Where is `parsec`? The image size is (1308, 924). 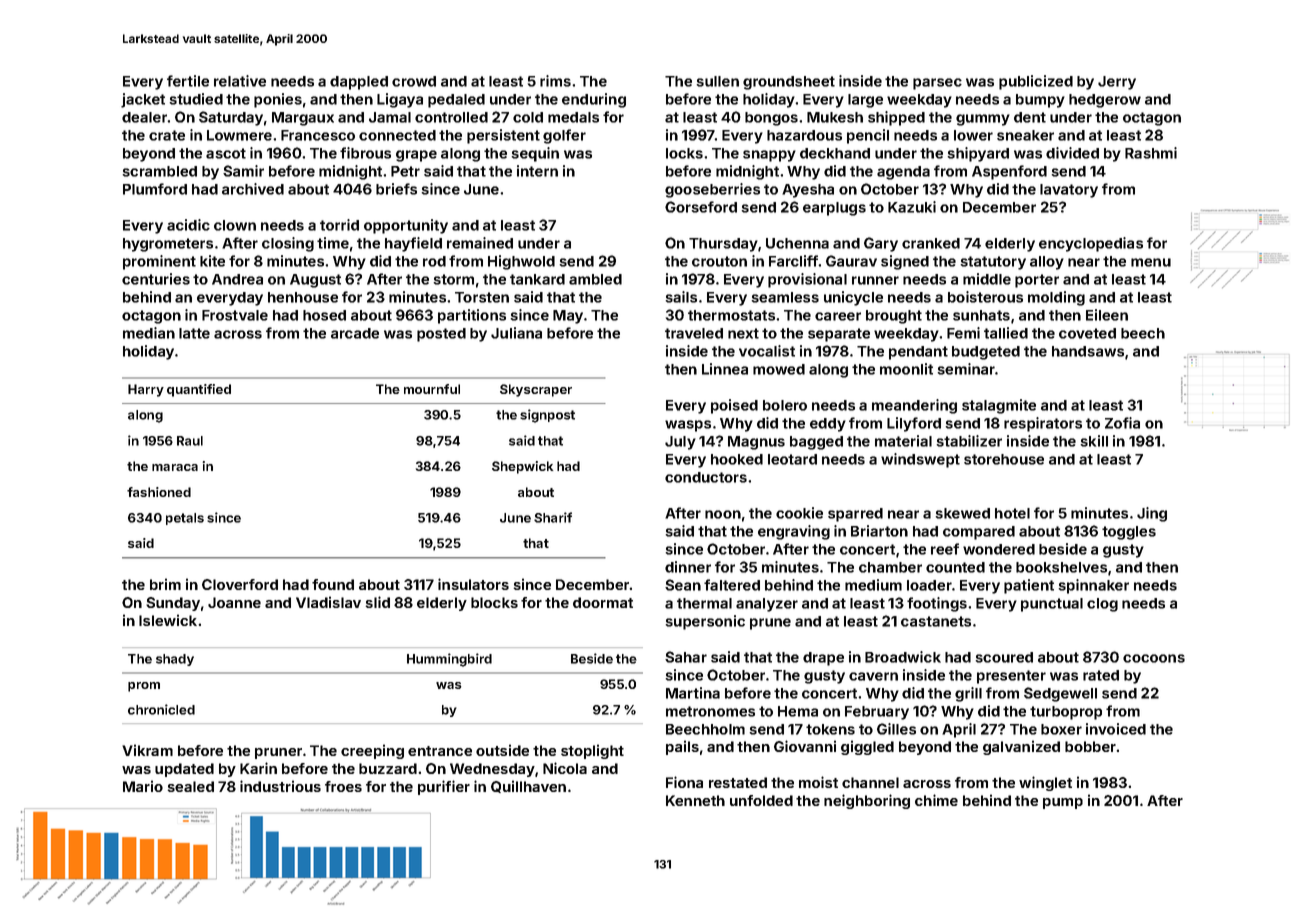 parsec is located at coordinates (937, 84).
